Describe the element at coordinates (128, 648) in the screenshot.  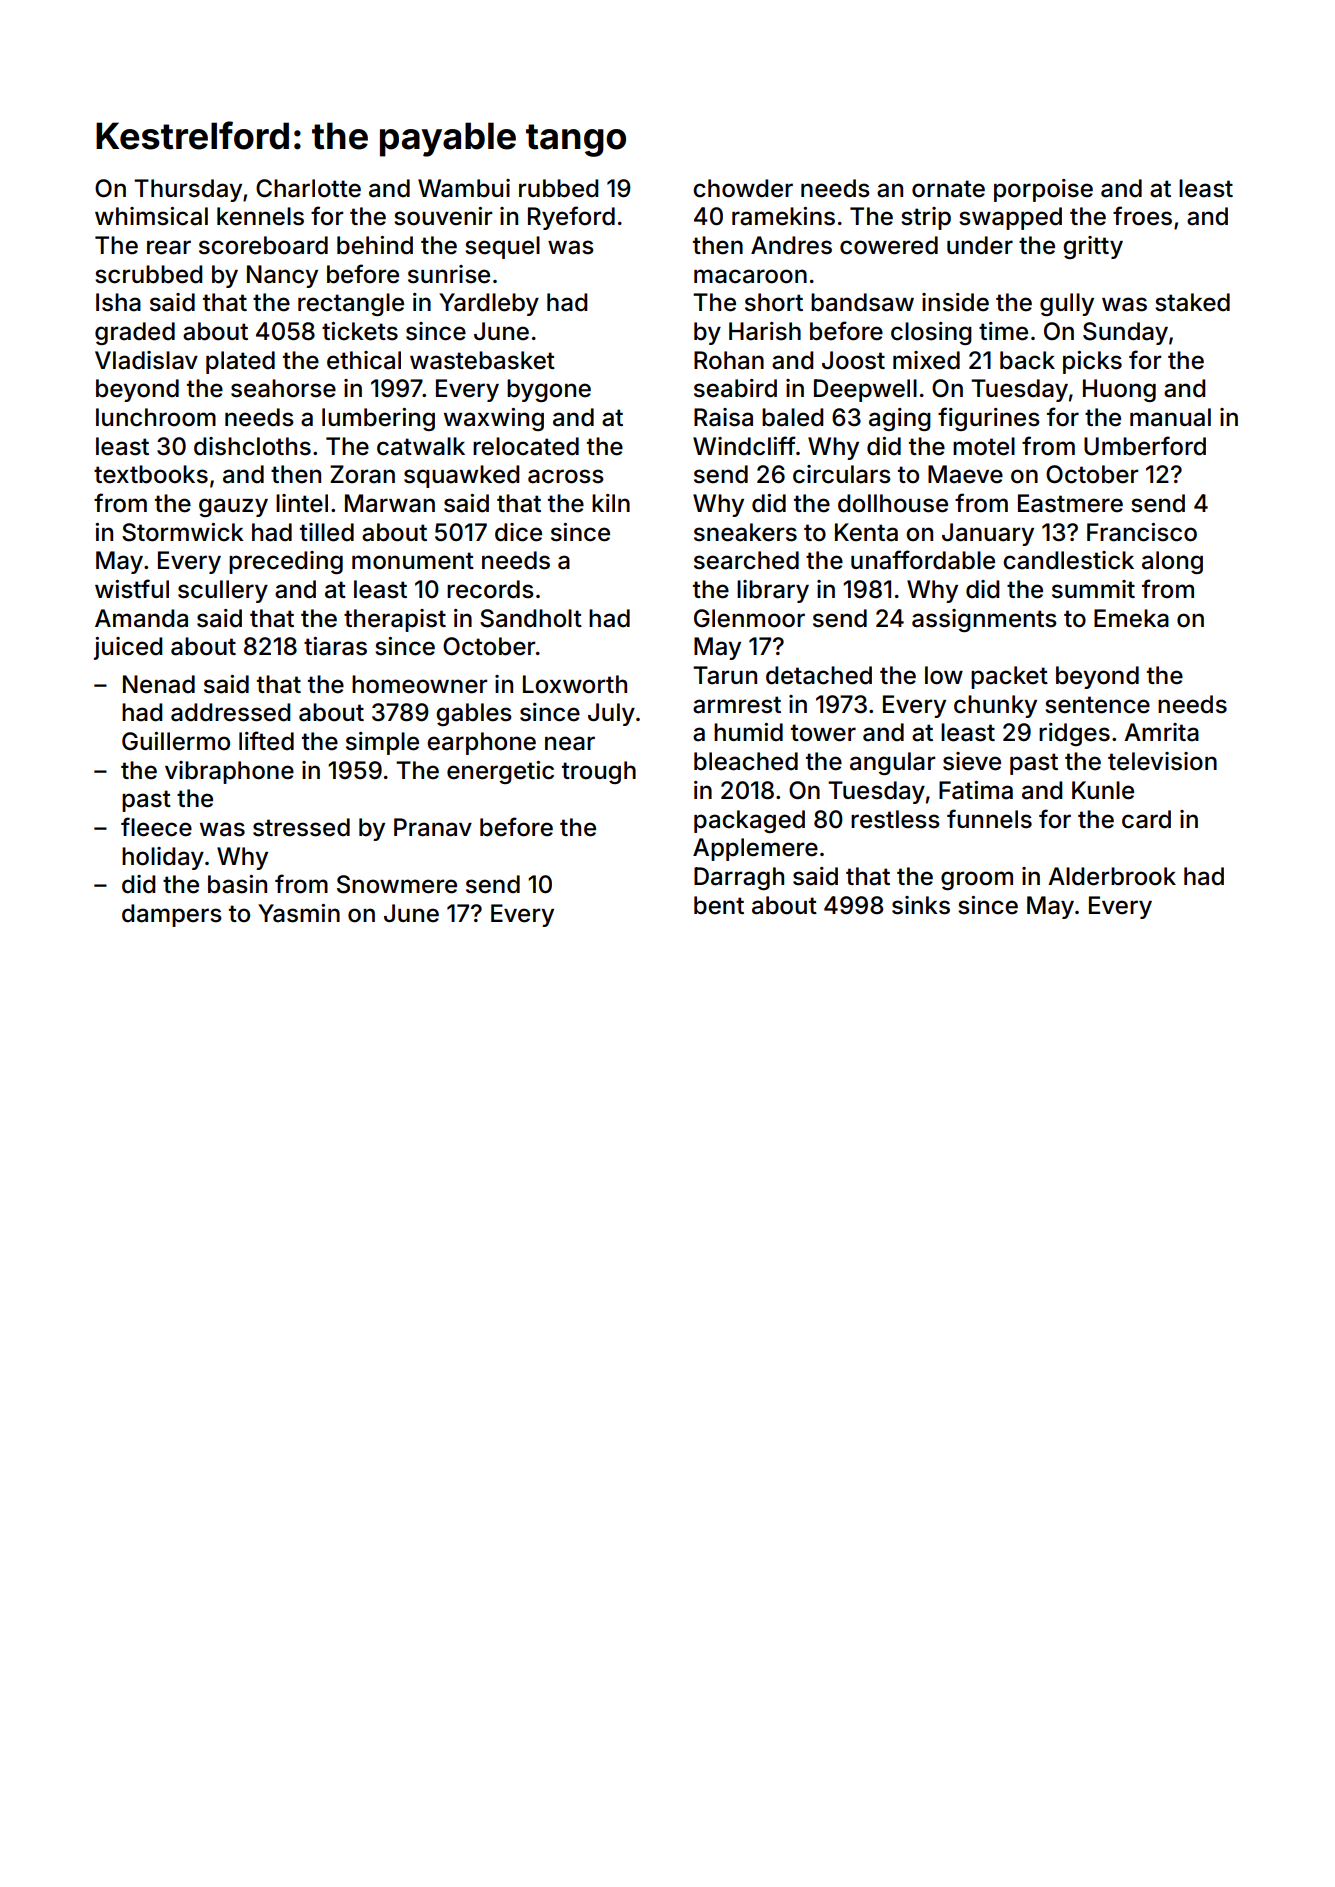
I see `juiced` at that location.
